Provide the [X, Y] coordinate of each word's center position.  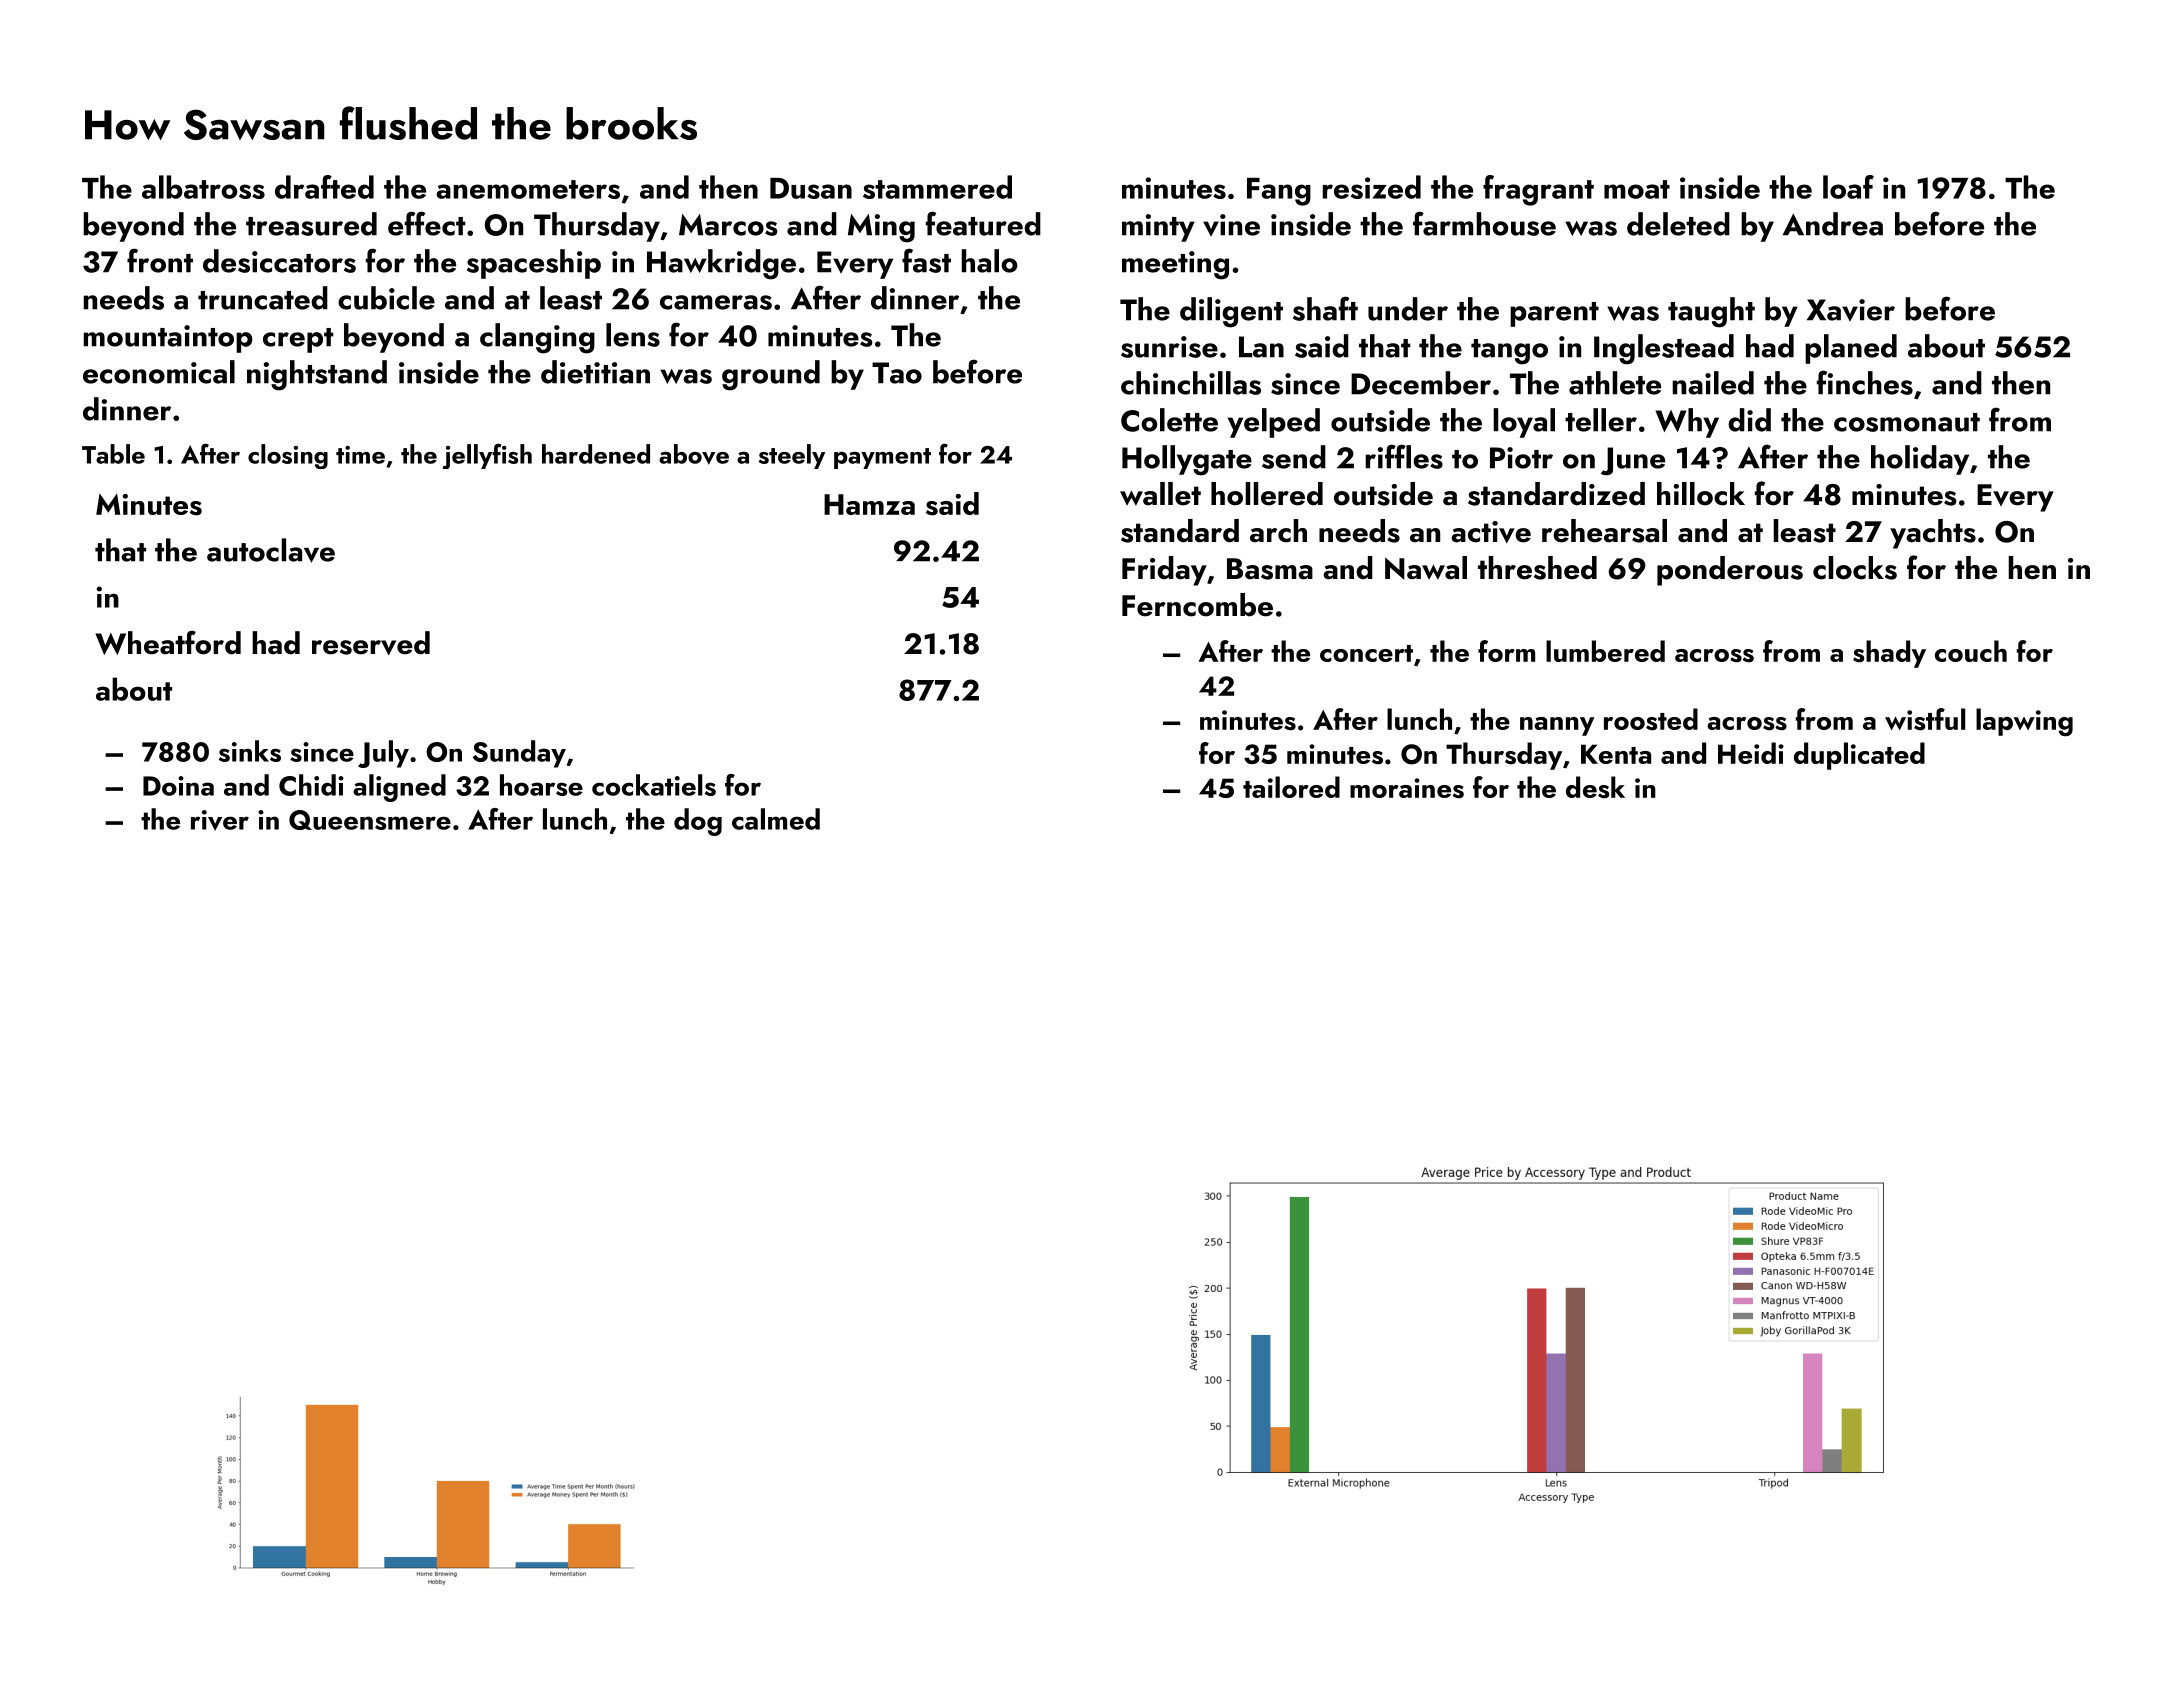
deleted [1678, 224]
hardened [596, 454]
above [694, 454]
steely [792, 456]
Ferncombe [1197, 605]
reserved [371, 643]
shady [1889, 654]
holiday [1920, 460]
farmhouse [1484, 223]
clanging [537, 338]
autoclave [271, 550]
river [220, 820]
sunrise [1169, 347]
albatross [203, 187]
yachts [1933, 534]
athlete [1615, 383]
